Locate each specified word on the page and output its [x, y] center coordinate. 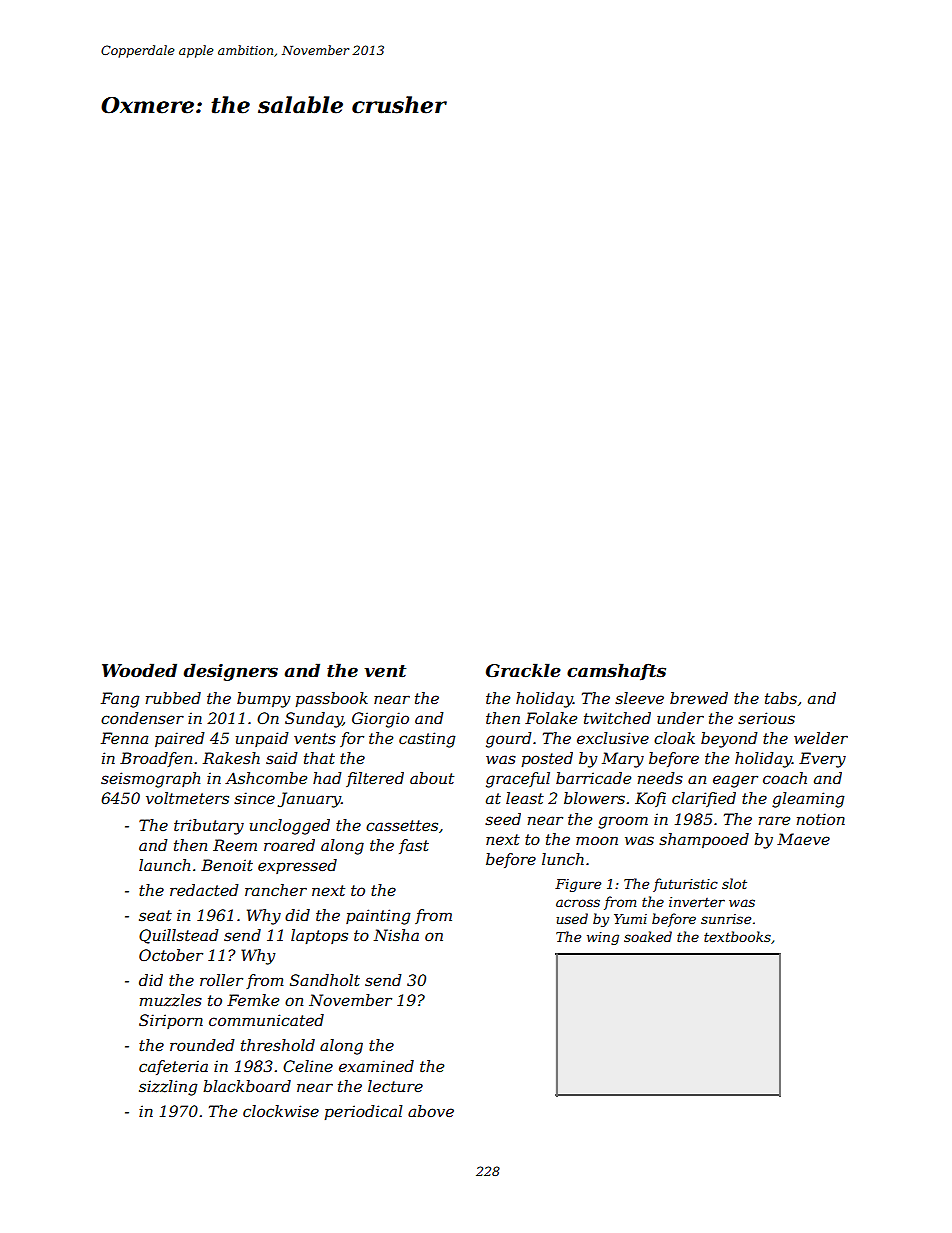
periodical [363, 1112]
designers [231, 672]
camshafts [616, 671]
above [431, 1111]
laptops [319, 936]
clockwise [281, 1111]
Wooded [139, 670]
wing [603, 938]
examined [376, 1066]
